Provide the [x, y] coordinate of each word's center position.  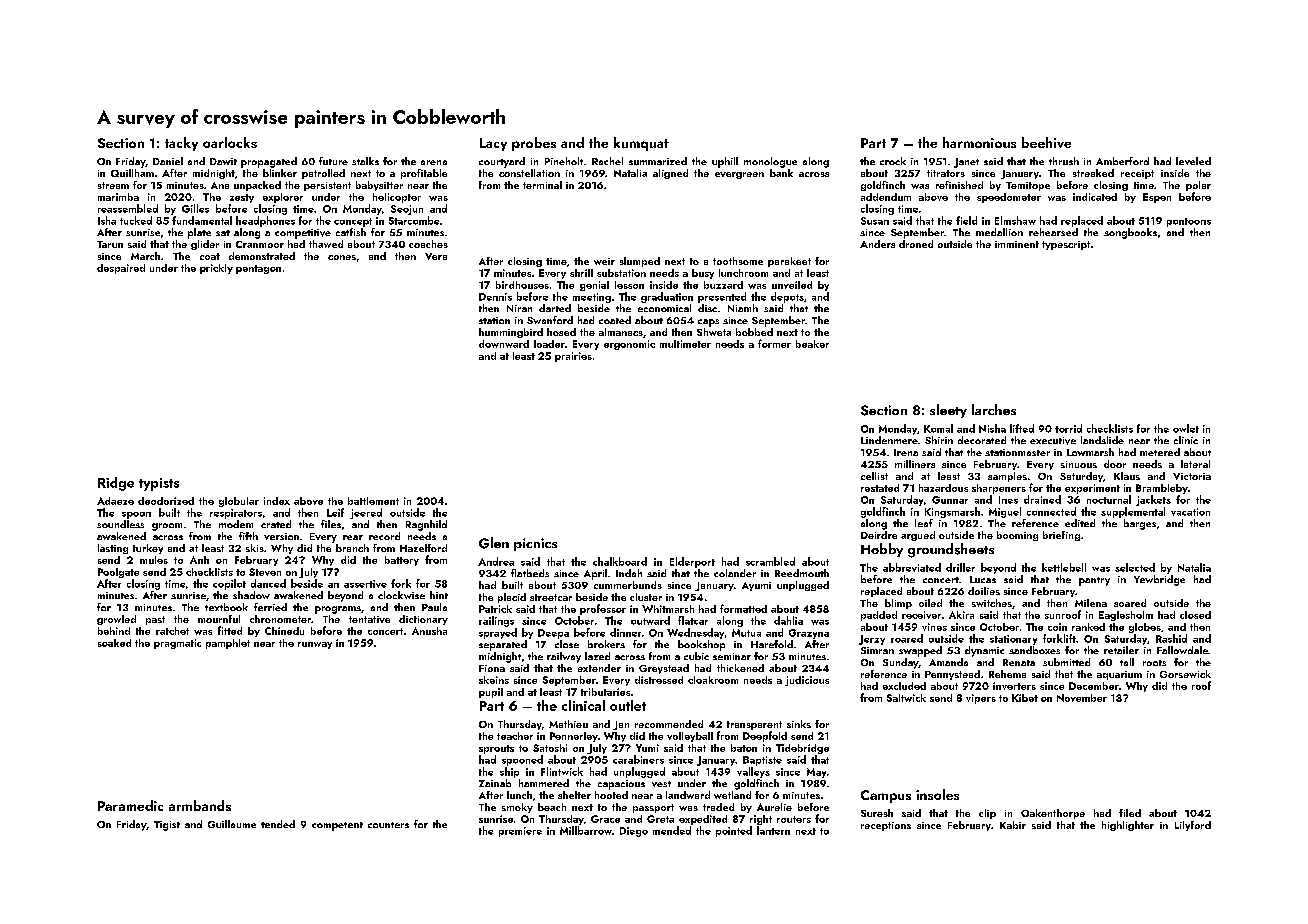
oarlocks [230, 142]
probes [534, 144]
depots [787, 297]
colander [735, 573]
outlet [628, 705]
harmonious [979, 142]
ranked [1088, 627]
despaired [121, 269]
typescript [1066, 245]
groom [167, 527]
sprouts [496, 749]
